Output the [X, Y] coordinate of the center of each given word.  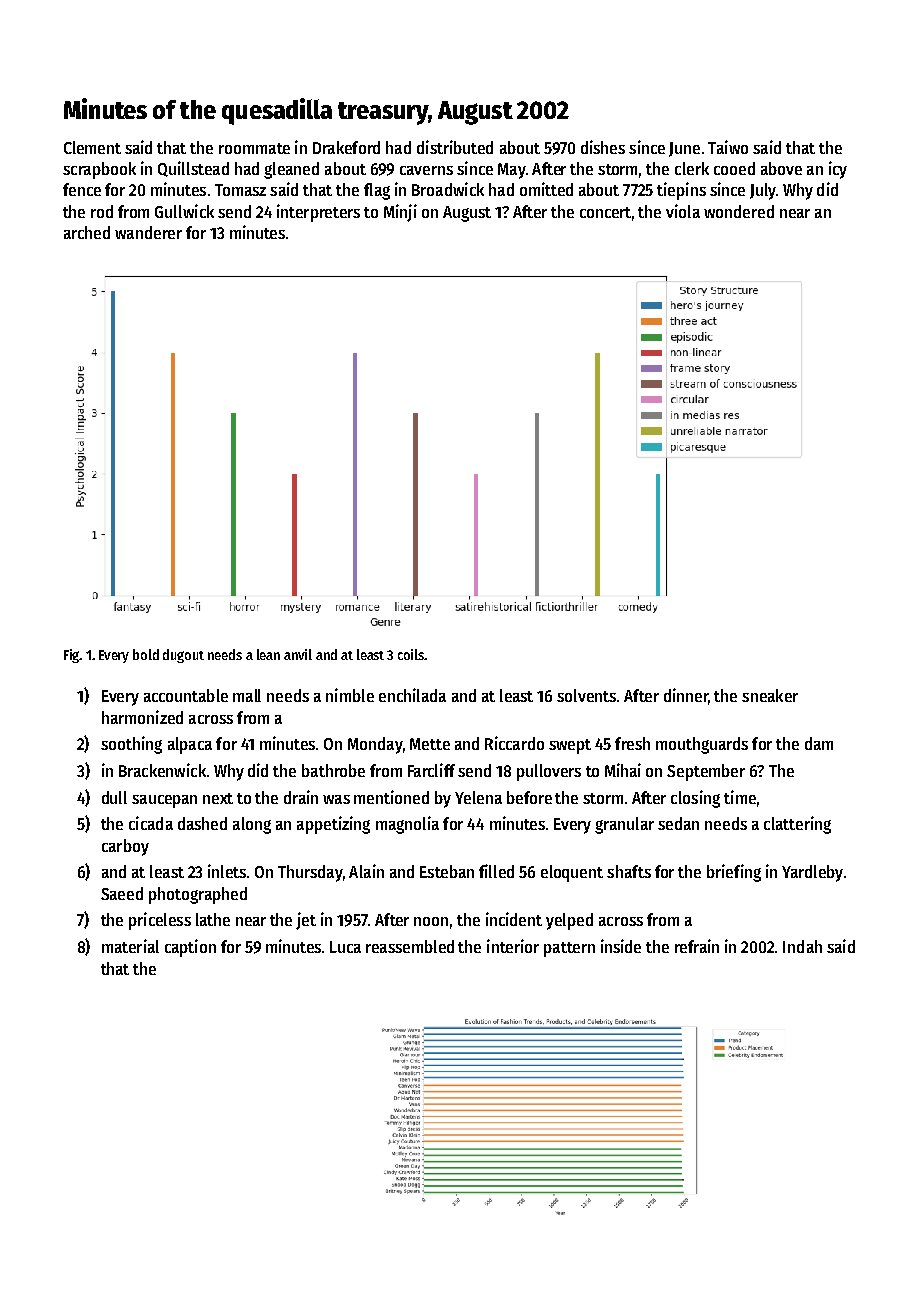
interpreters [318, 213]
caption [190, 948]
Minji [400, 213]
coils [411, 654]
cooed [734, 168]
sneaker [770, 695]
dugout [183, 656]
